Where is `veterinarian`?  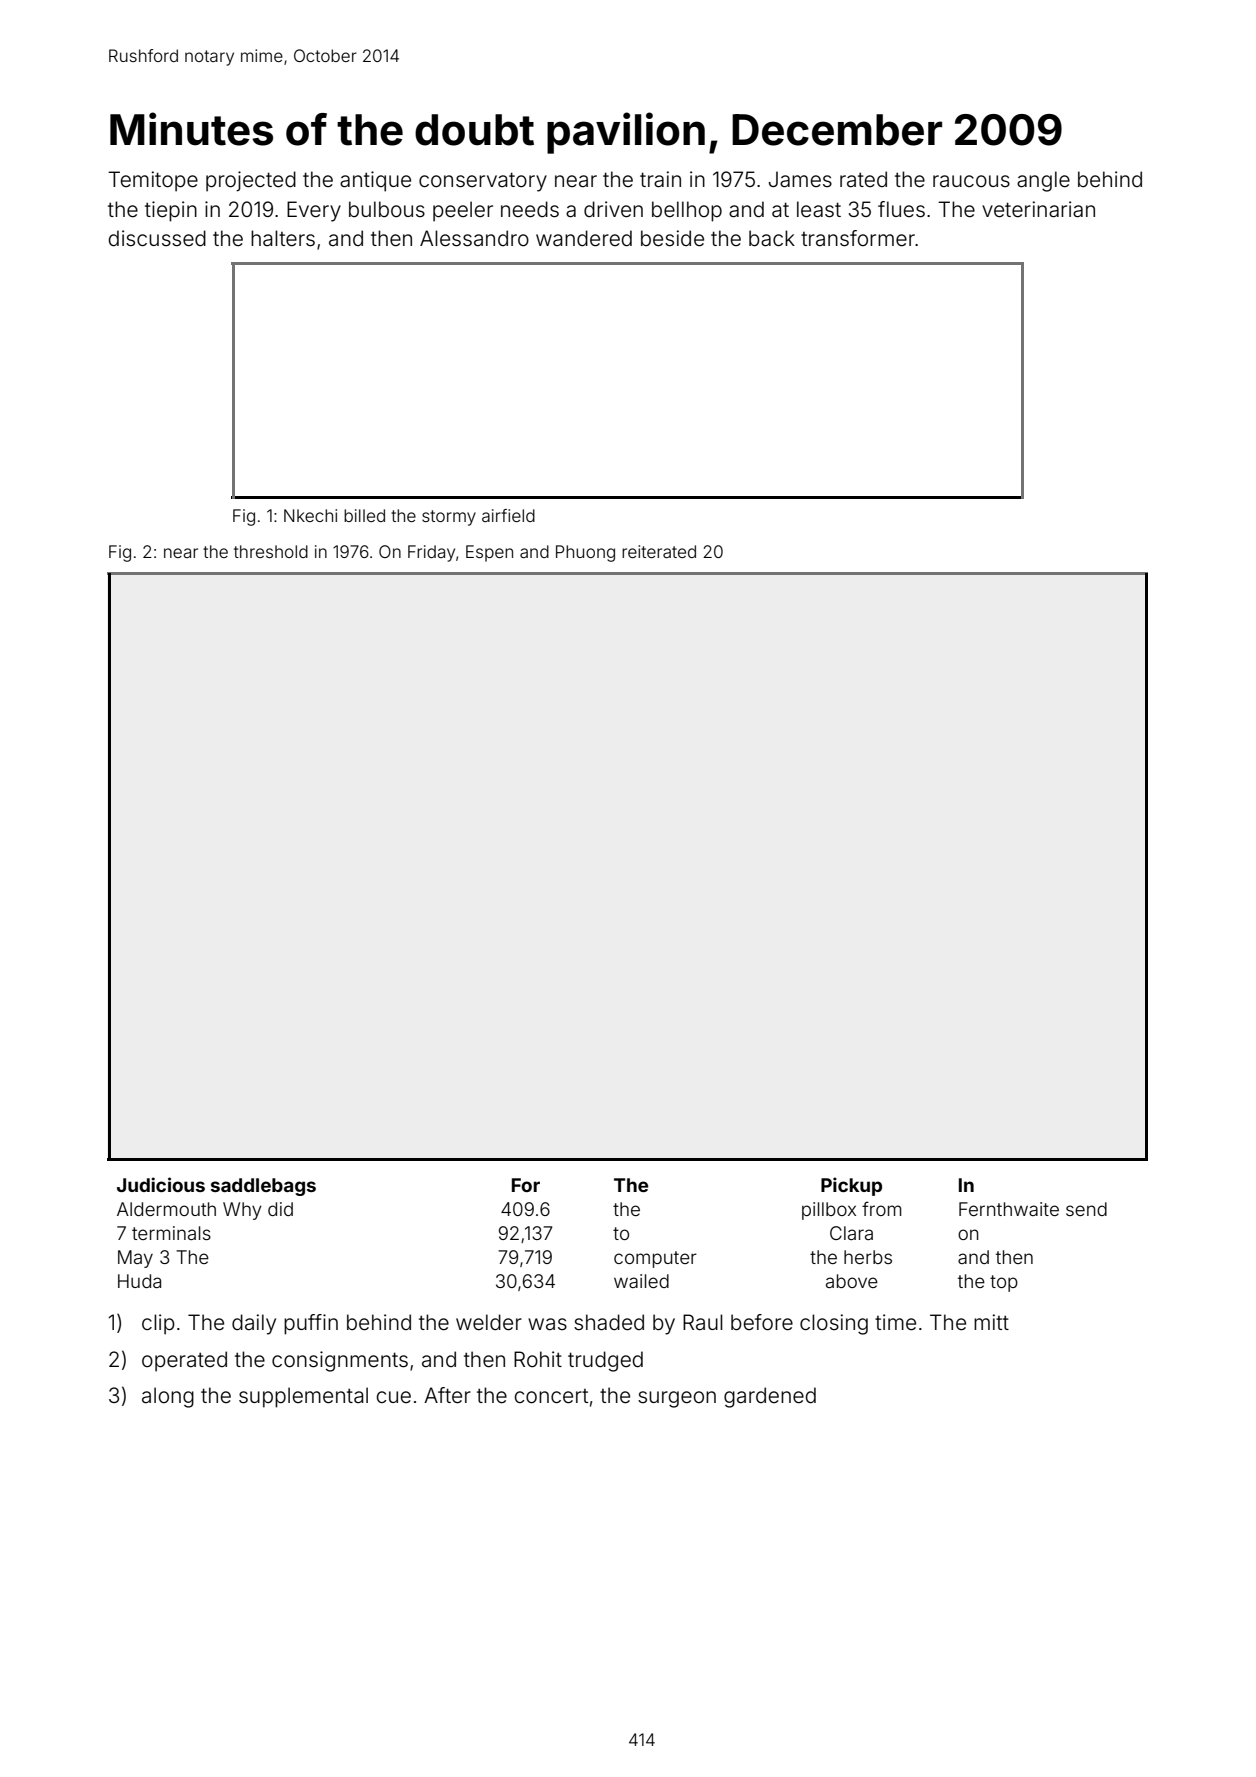 veterinarian is located at coordinates (1038, 209).
